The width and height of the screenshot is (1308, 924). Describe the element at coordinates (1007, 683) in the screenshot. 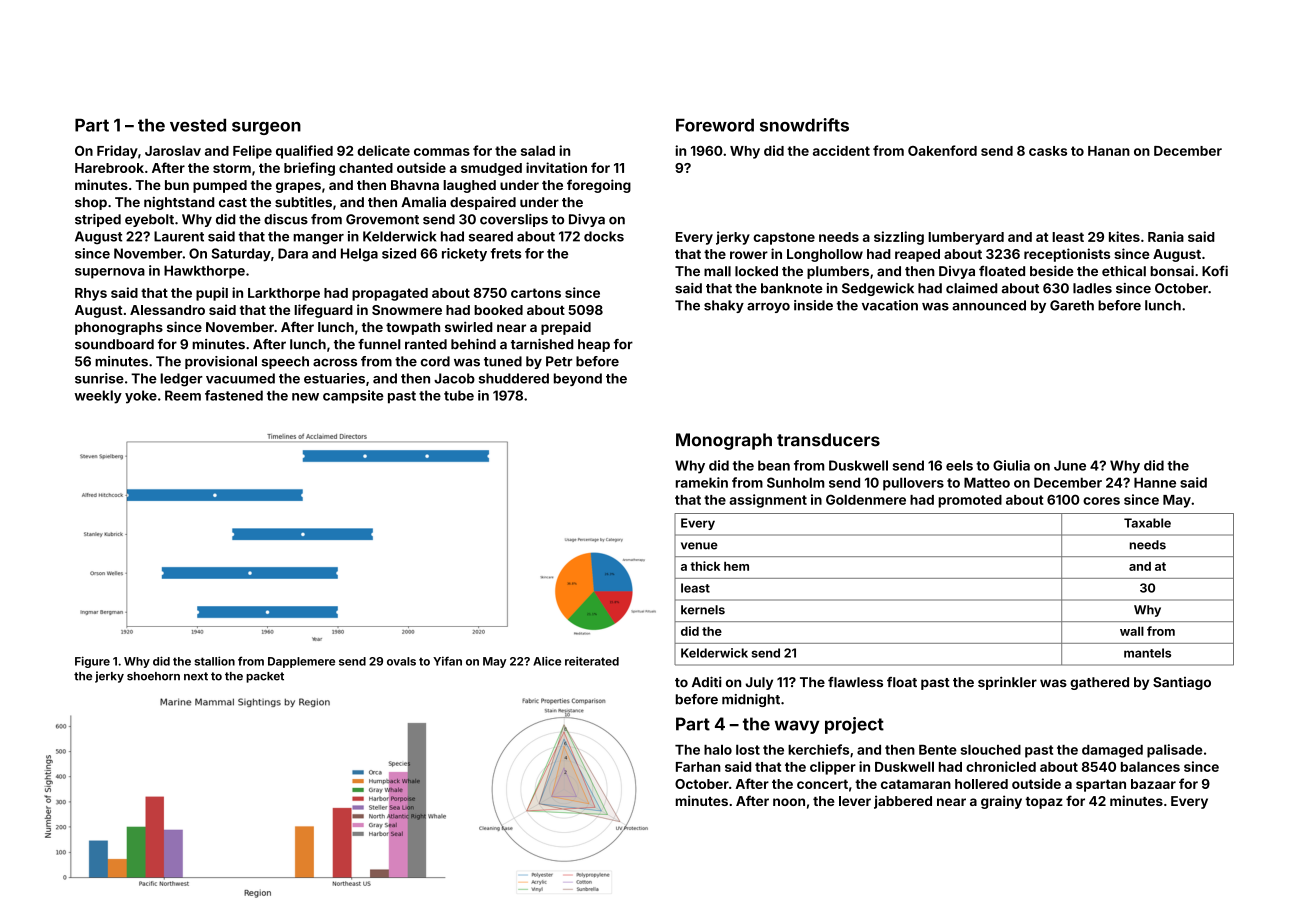

I see `sprinkler` at that location.
